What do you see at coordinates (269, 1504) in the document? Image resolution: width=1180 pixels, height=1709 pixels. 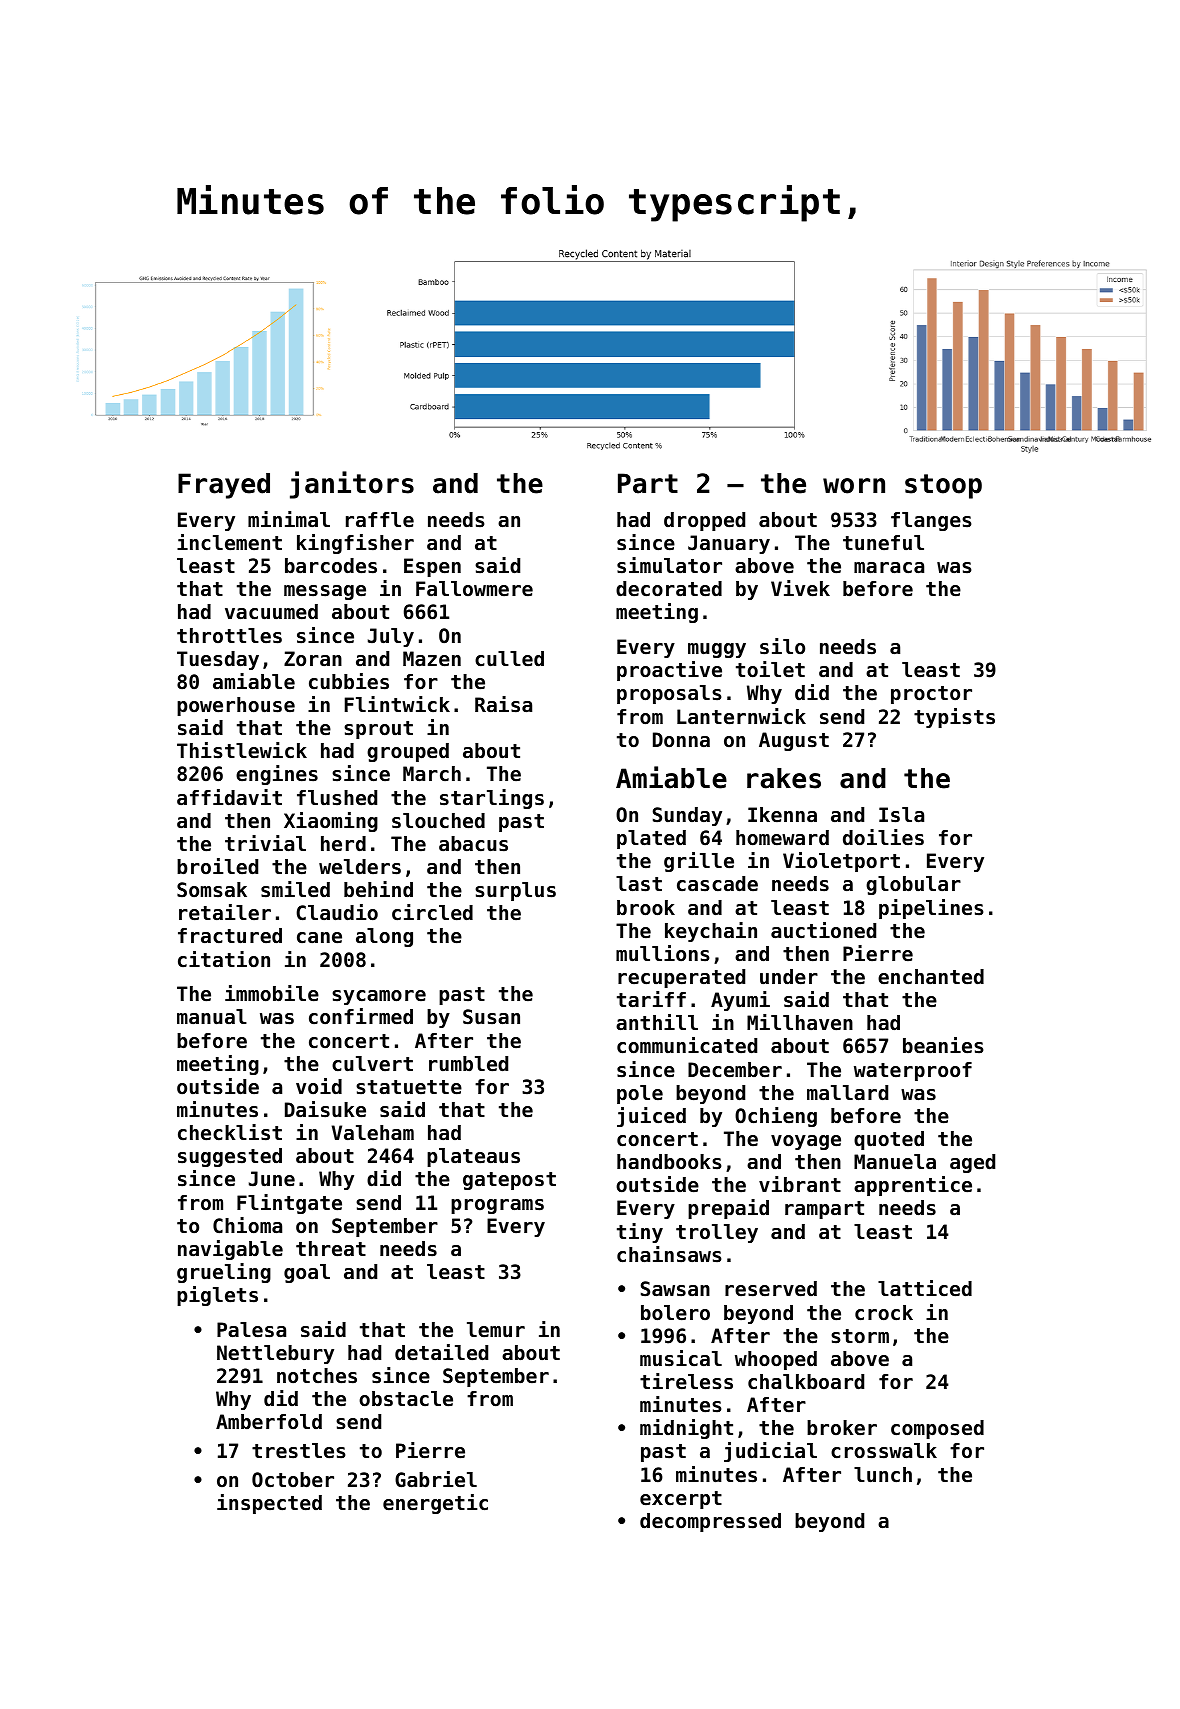 I see `inspected` at bounding box center [269, 1504].
